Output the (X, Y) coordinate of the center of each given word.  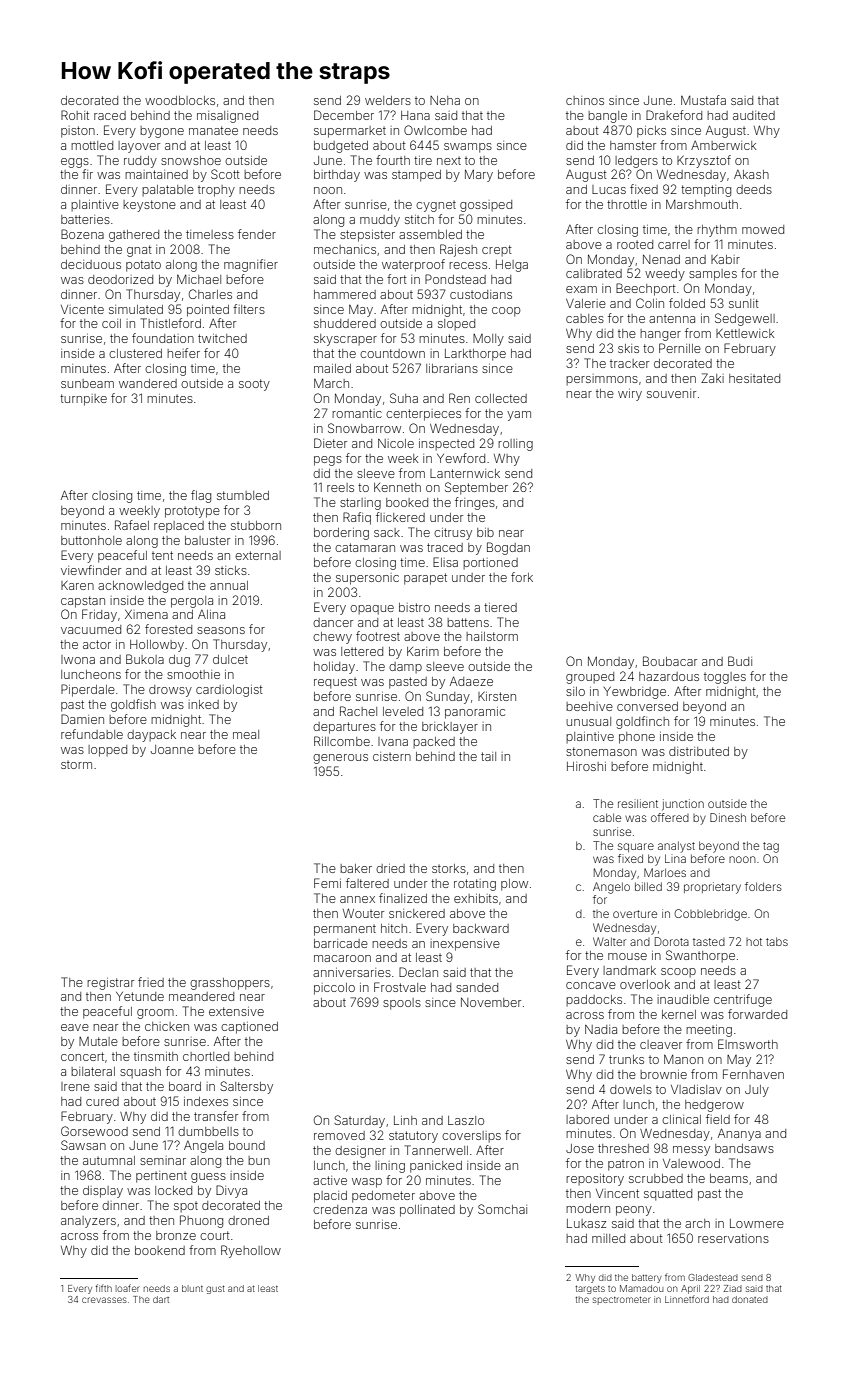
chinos (585, 100)
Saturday (359, 1121)
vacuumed (91, 629)
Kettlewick (745, 333)
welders (388, 100)
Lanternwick (465, 473)
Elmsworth (748, 1044)
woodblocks (180, 100)
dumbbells (208, 1131)
